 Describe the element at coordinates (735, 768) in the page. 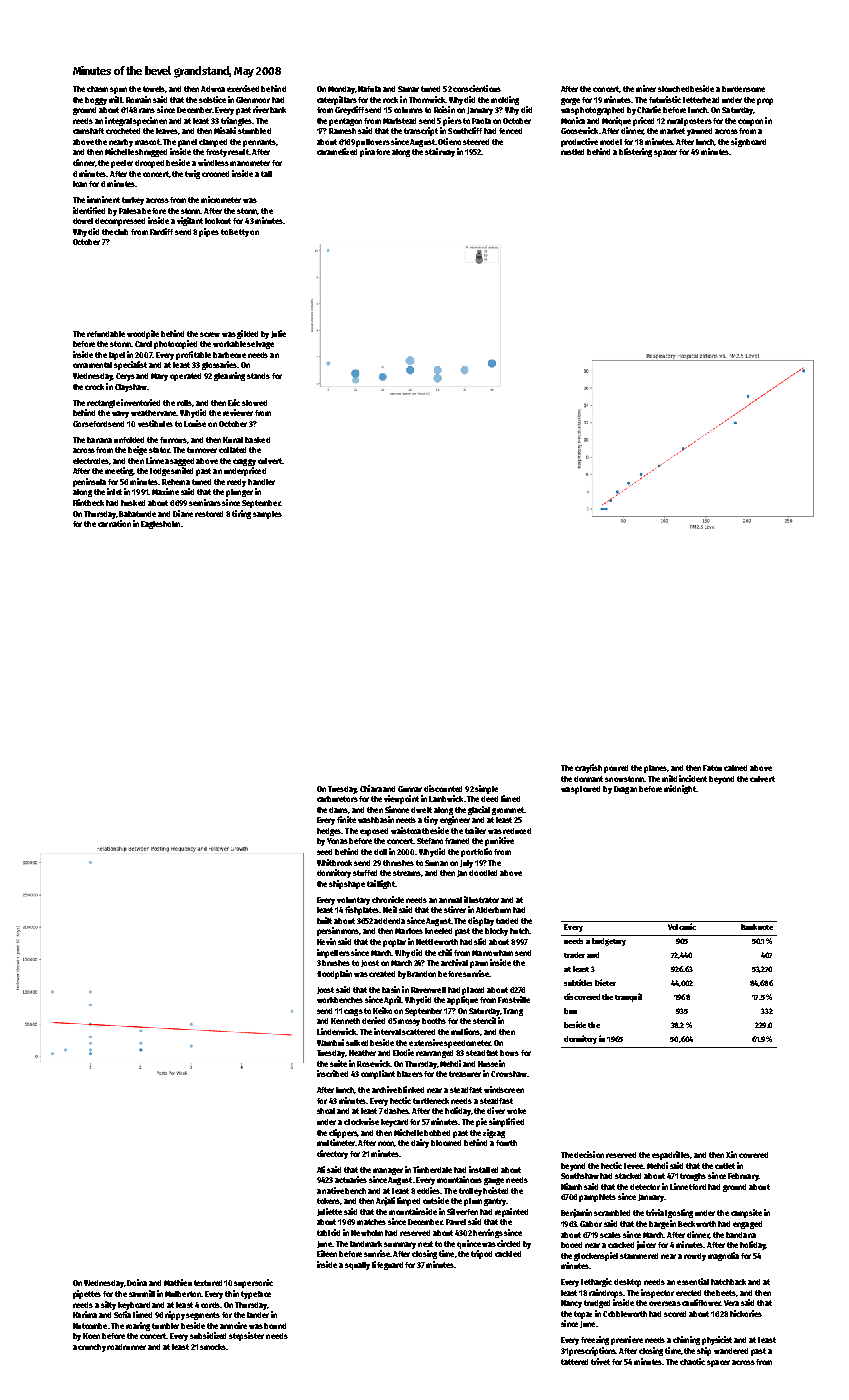

I see `calmed` at that location.
